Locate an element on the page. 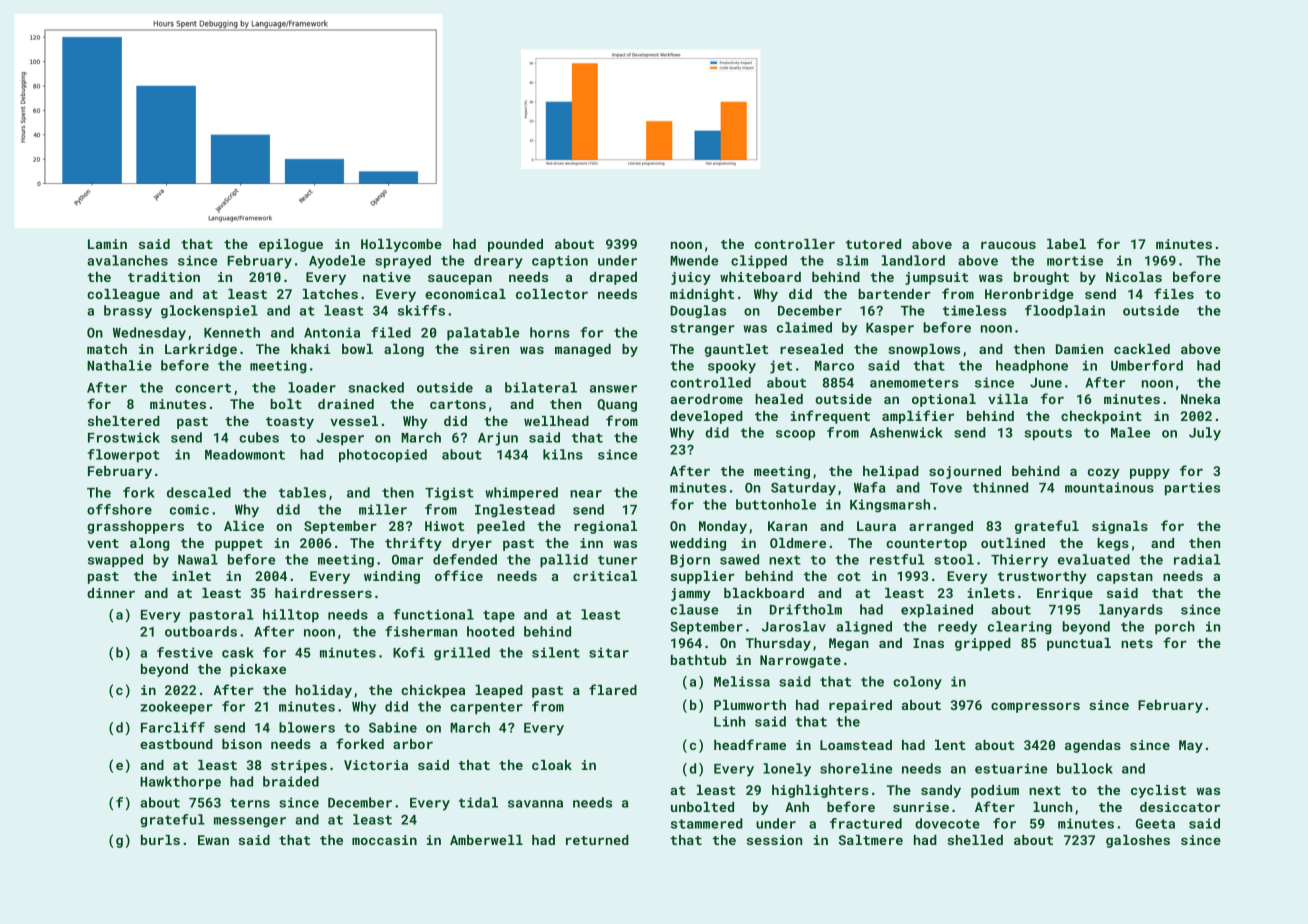  bartender is located at coordinates (894, 294).
